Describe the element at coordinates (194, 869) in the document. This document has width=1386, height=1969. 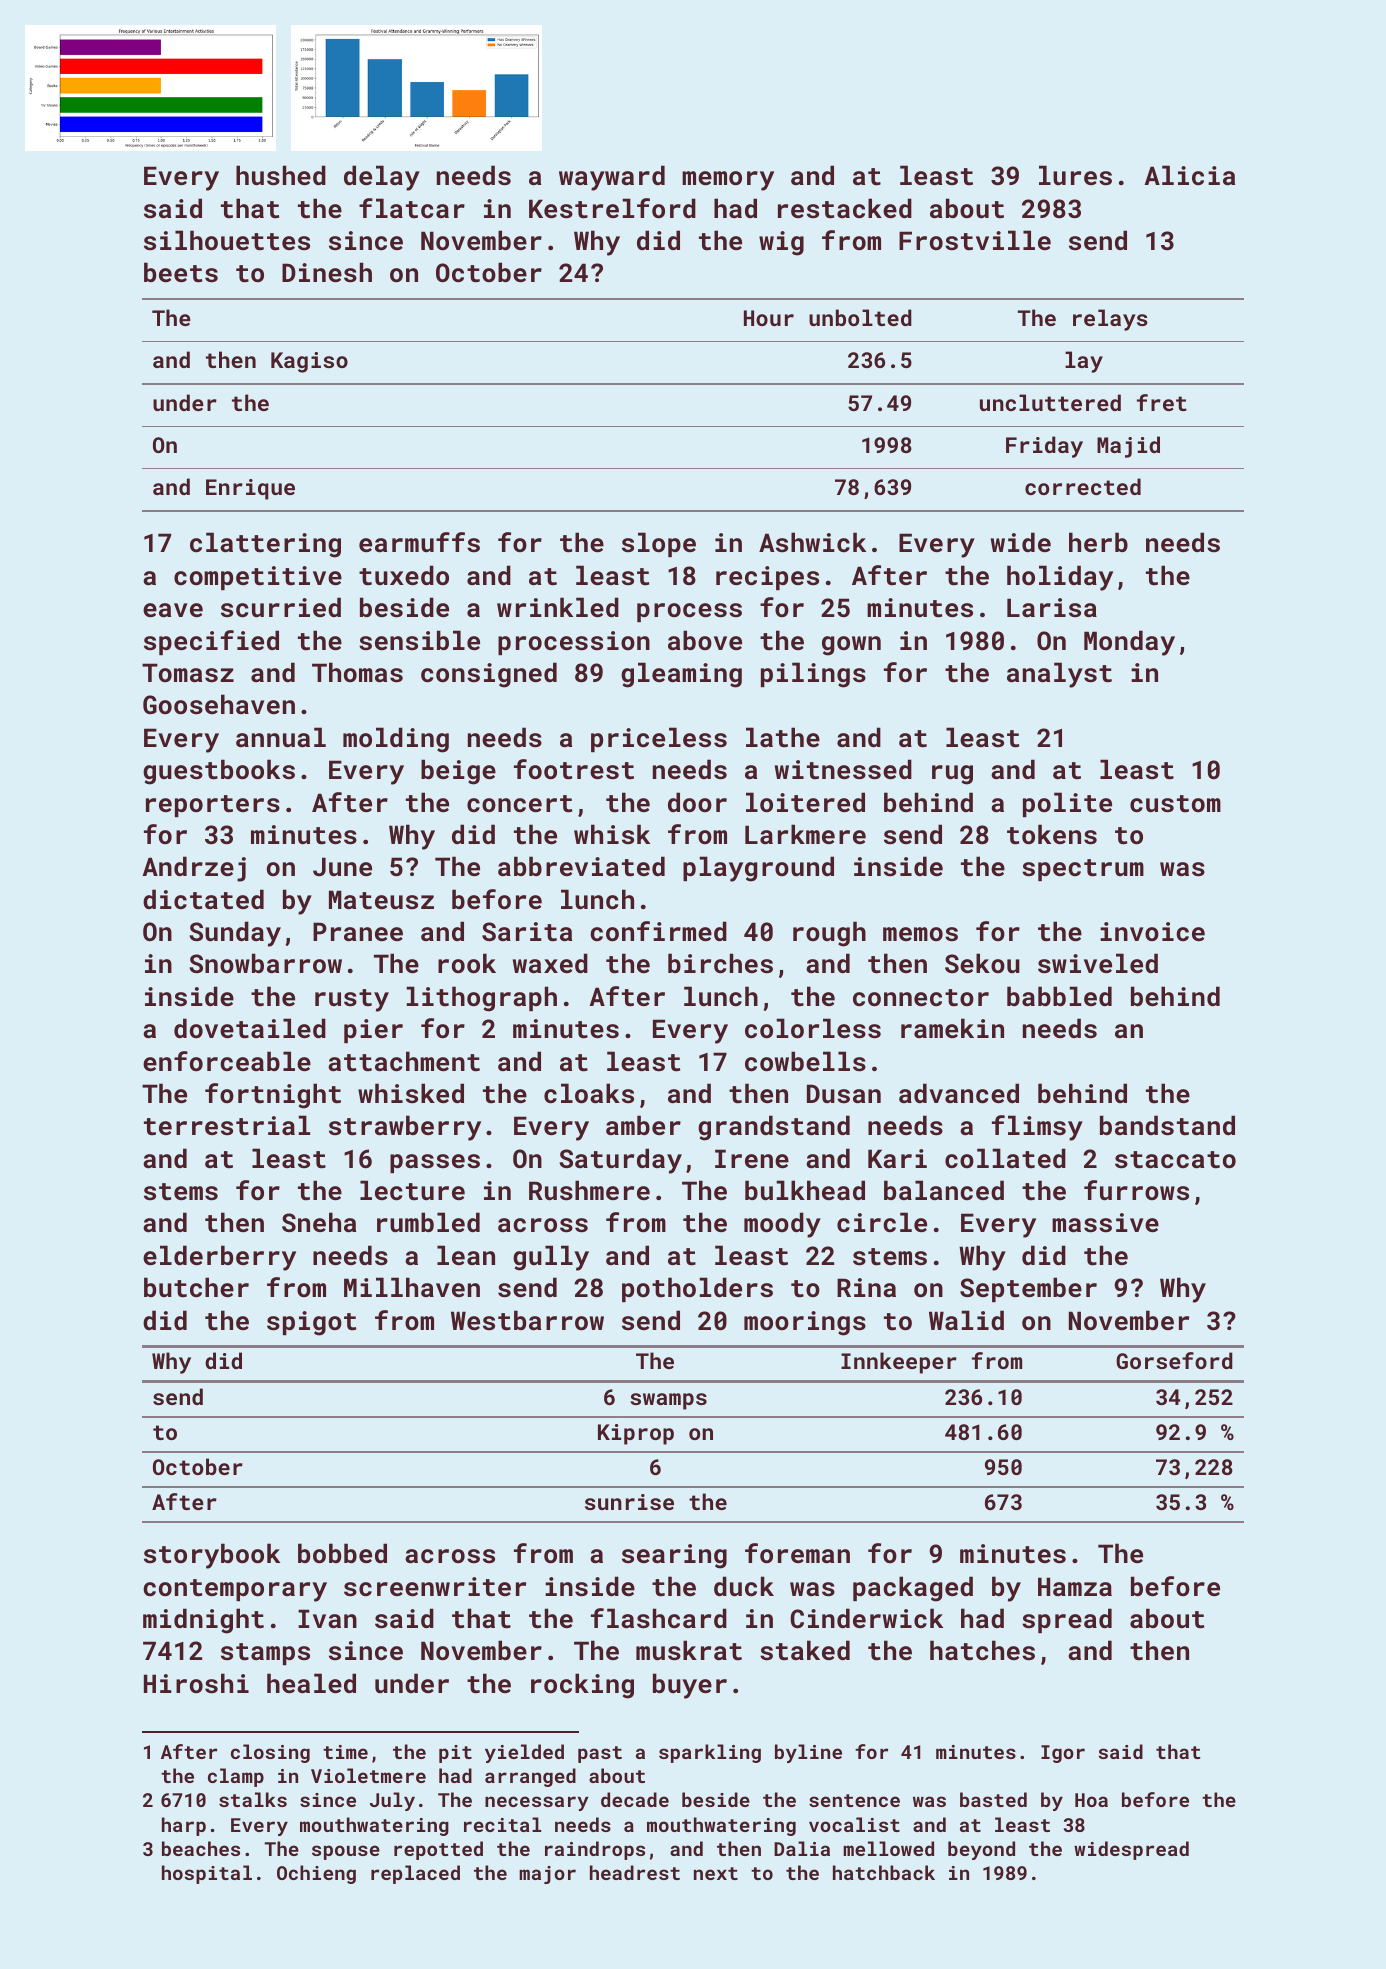
I see `Andrzej` at that location.
